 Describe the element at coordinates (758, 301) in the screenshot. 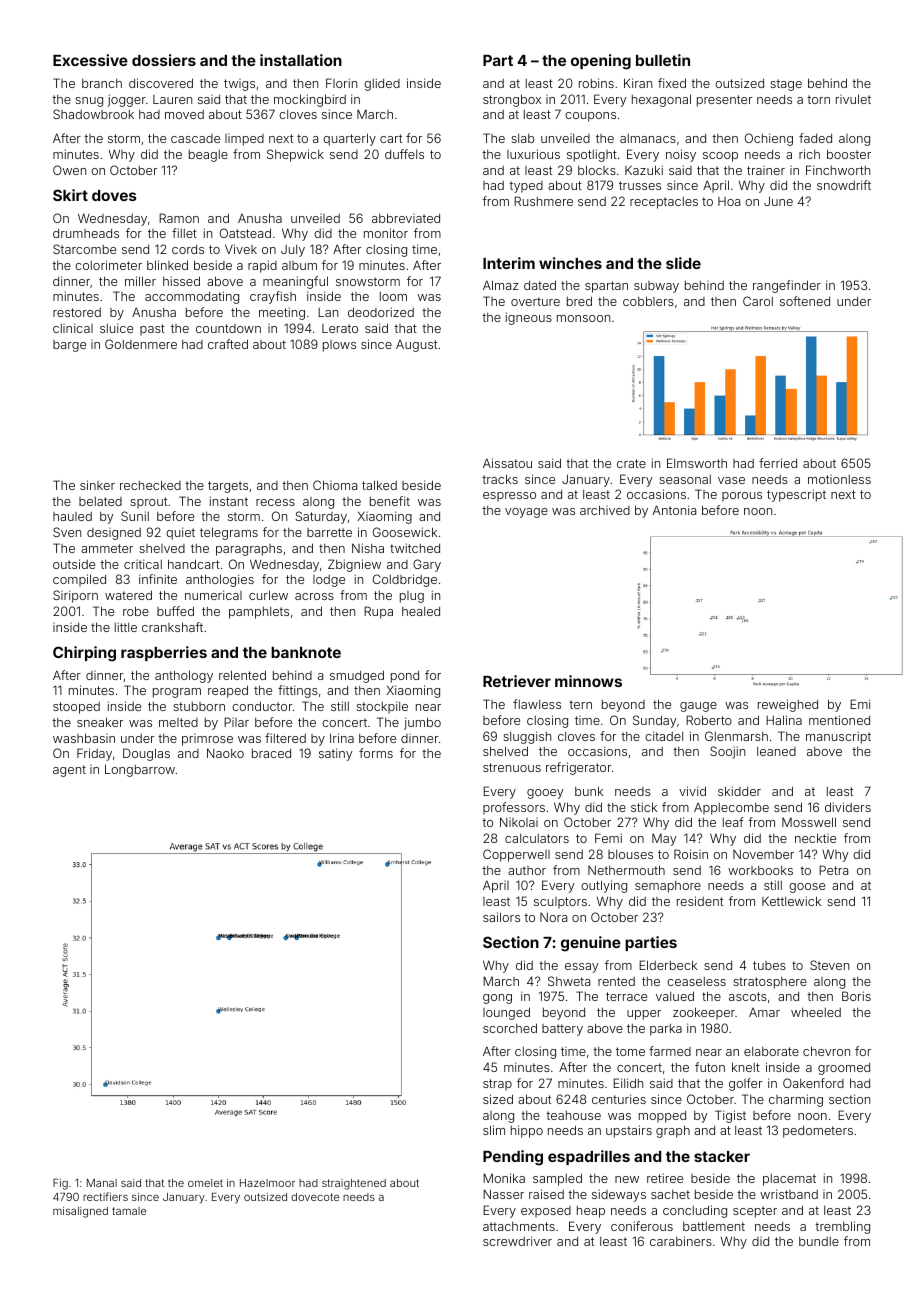

I see `Carol` at that location.
